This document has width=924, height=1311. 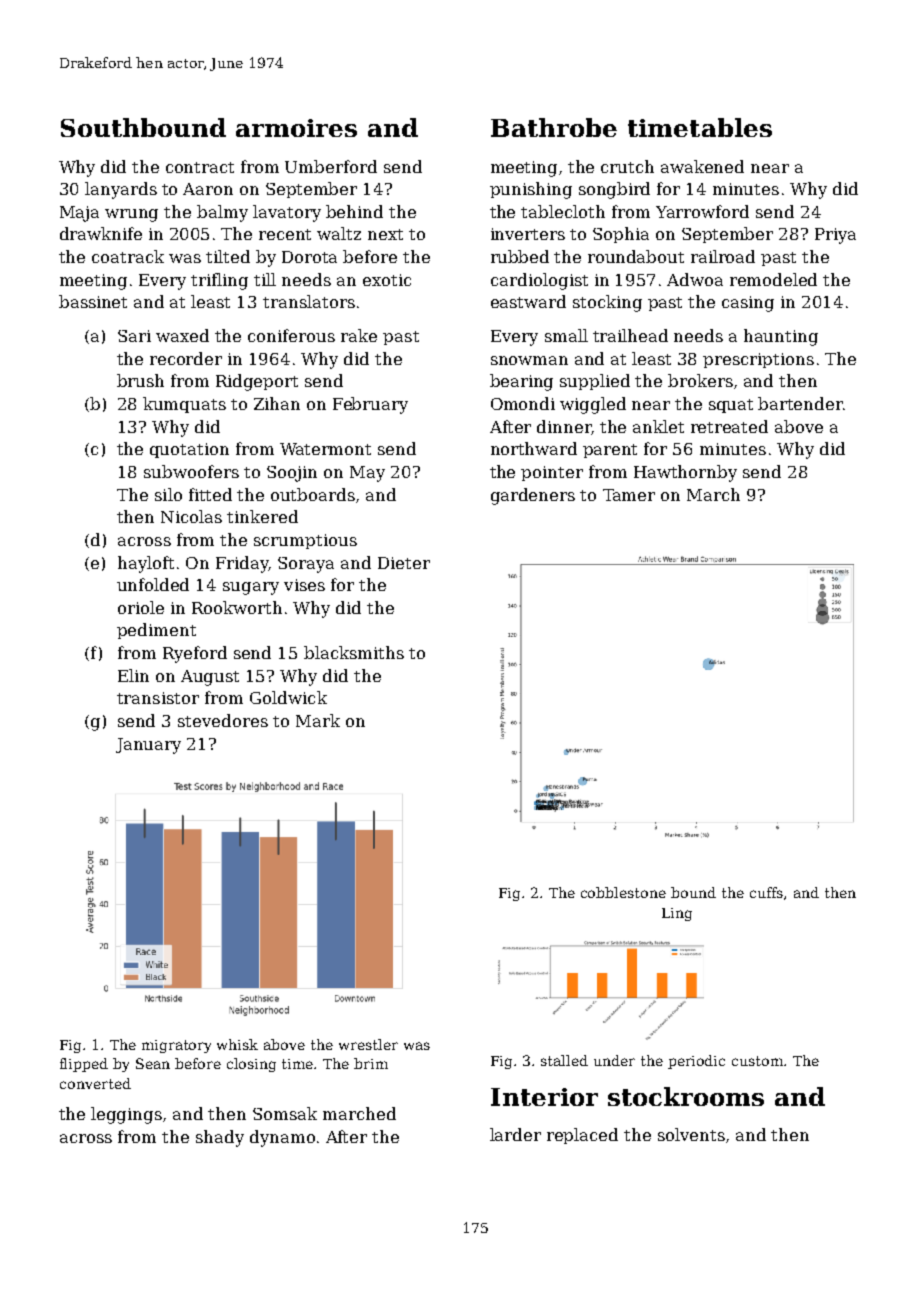 I want to click on custom, so click(x=757, y=1061).
